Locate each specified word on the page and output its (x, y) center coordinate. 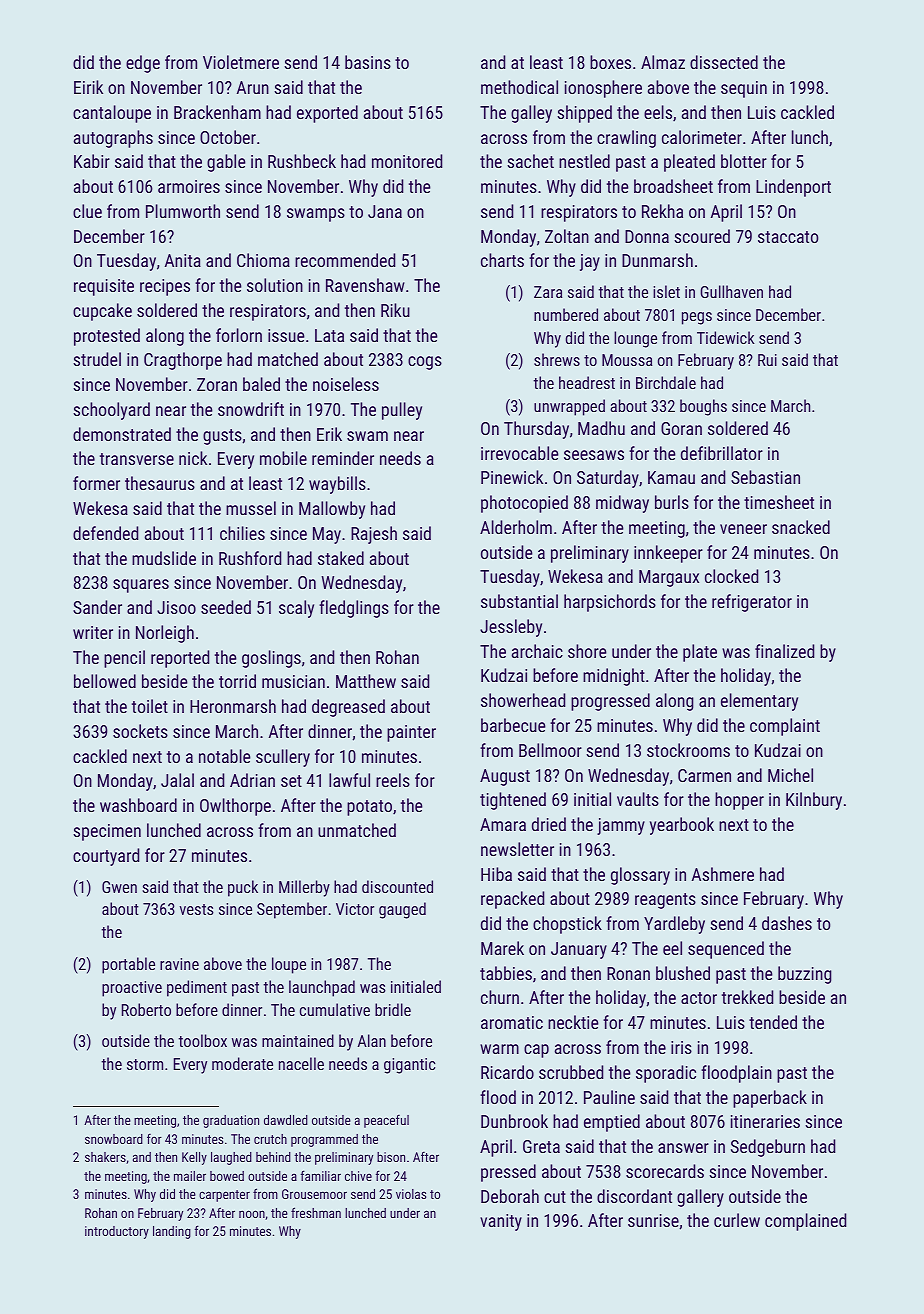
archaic (537, 651)
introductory (117, 1232)
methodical (519, 87)
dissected (724, 62)
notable (224, 756)
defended (105, 533)
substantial (519, 601)
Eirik (88, 87)
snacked (801, 527)
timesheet (779, 502)
